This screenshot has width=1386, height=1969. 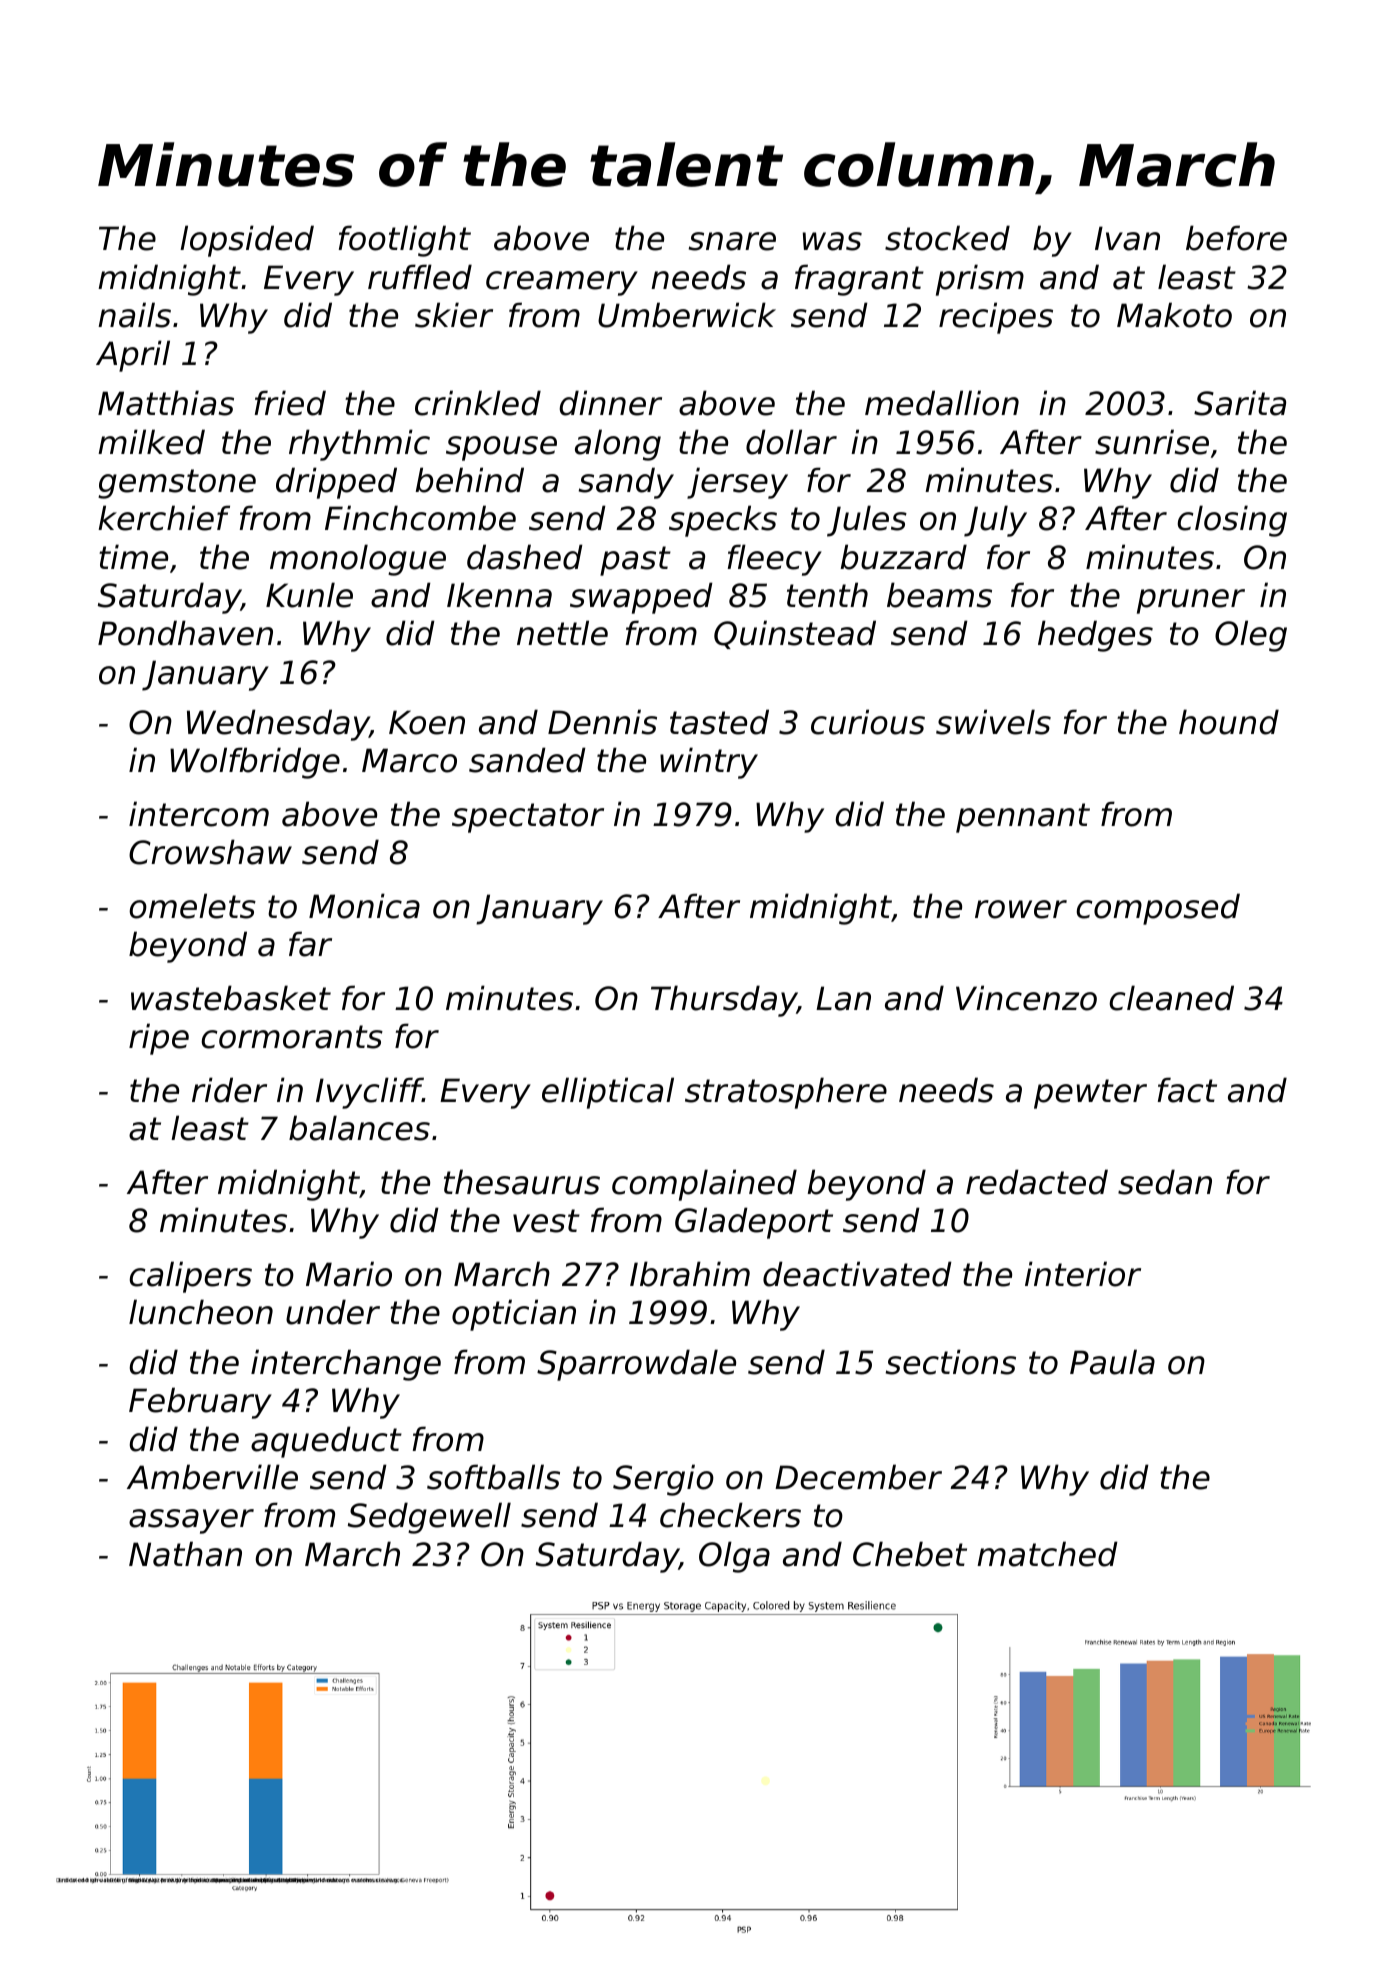 What do you see at coordinates (546, 1221) in the screenshot?
I see `vest` at bounding box center [546, 1221].
